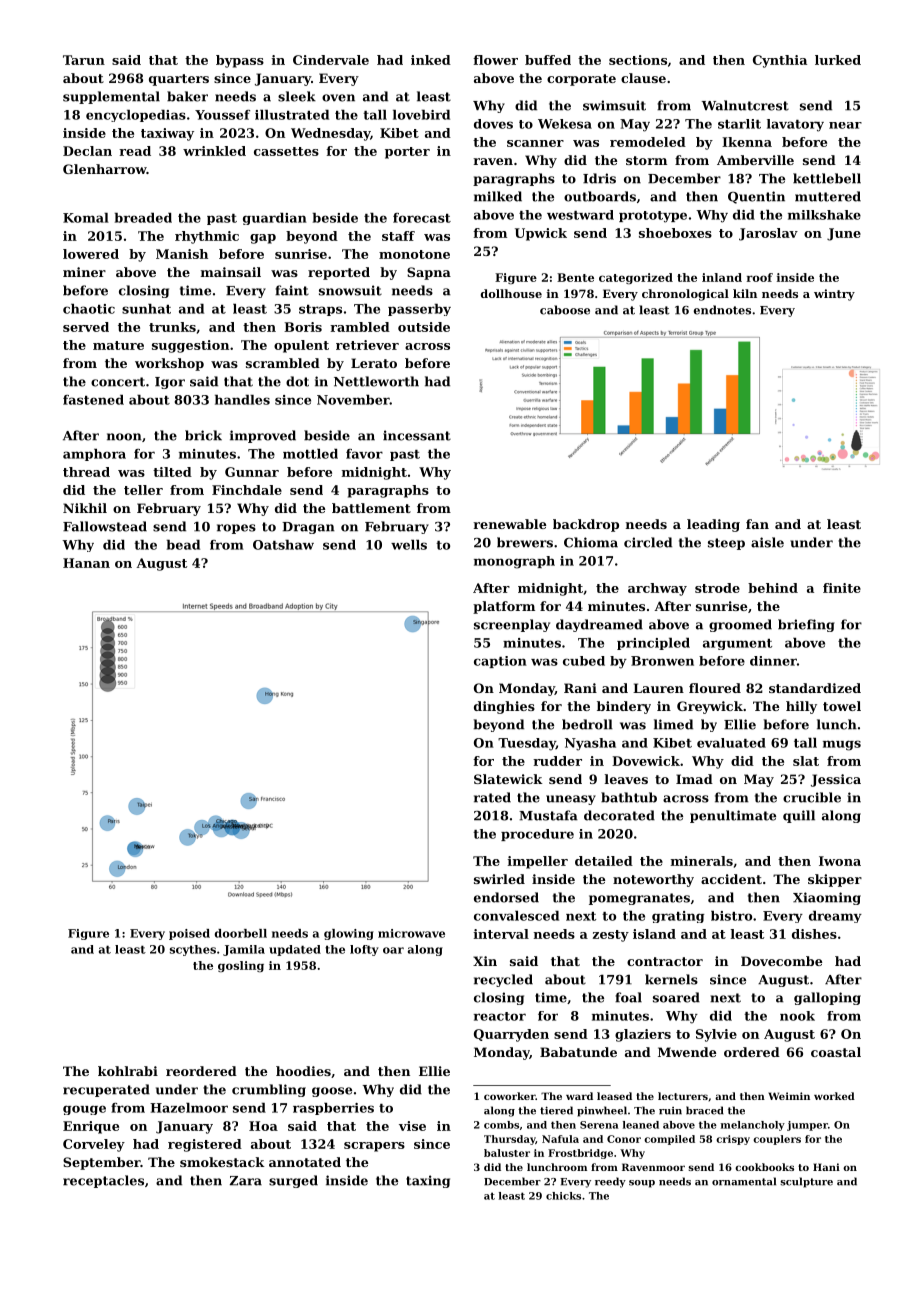 Image resolution: width=924 pixels, height=1308 pixels. Describe the element at coordinates (799, 816) in the page. I see `quill` at that location.
